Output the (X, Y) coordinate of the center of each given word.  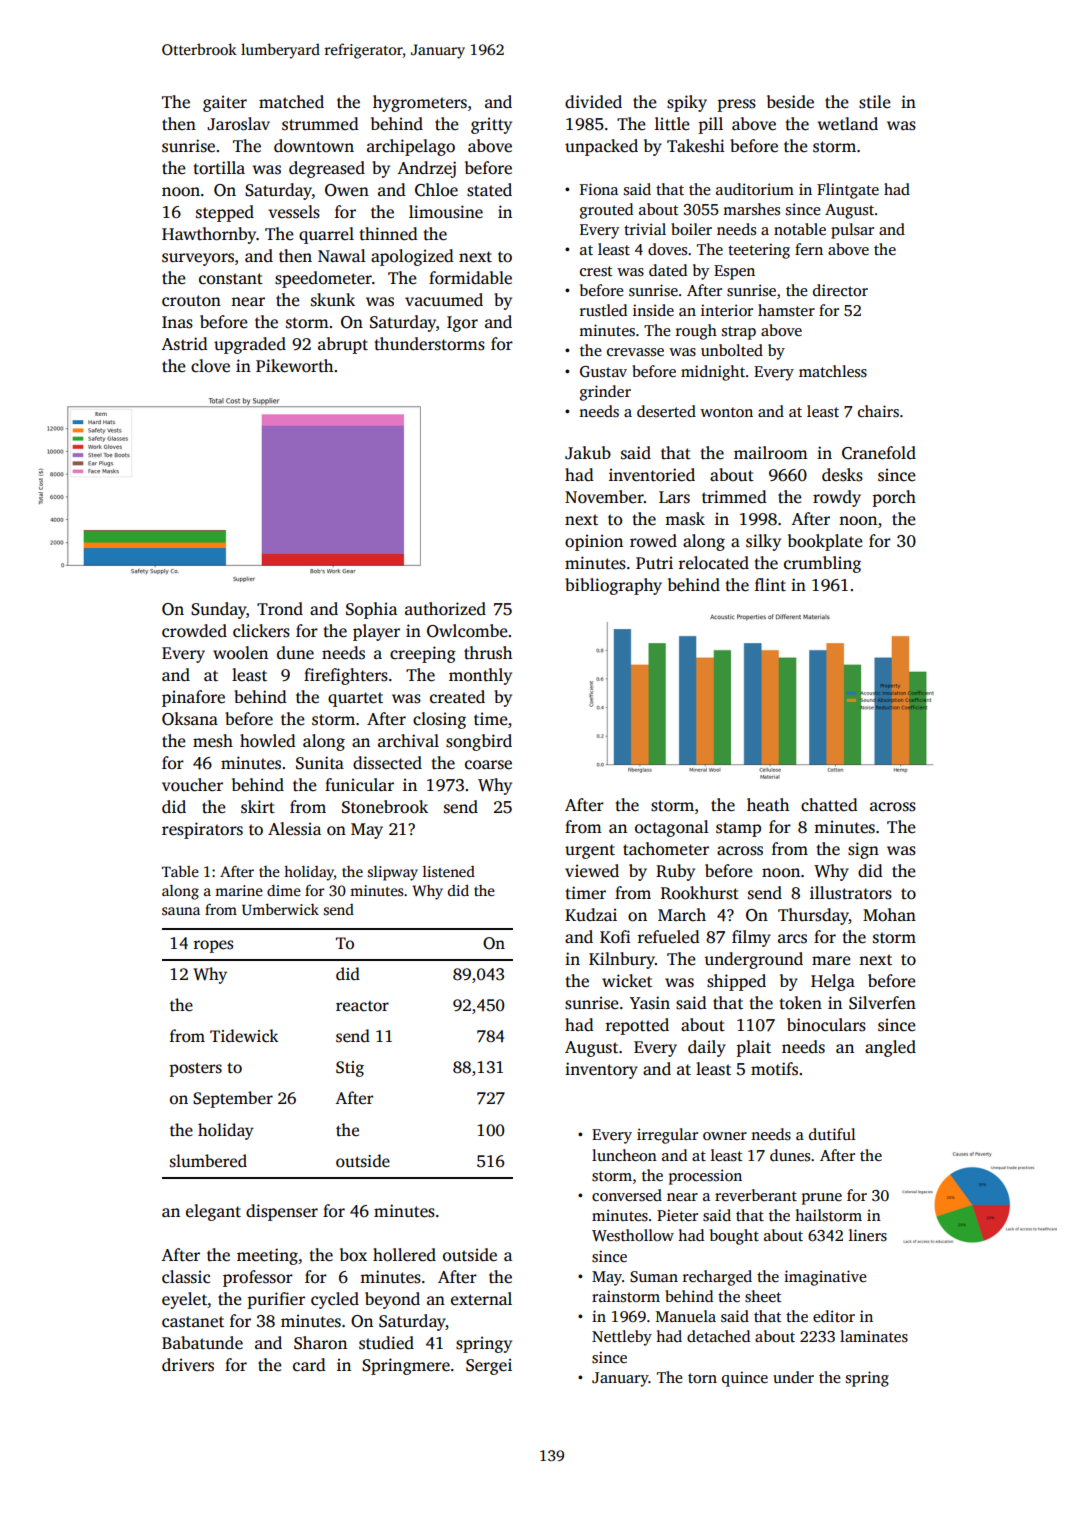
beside (790, 102)
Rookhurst (700, 893)
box (353, 1255)
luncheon (624, 1155)
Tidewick (244, 1036)
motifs (774, 1069)
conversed (627, 1195)
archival (408, 741)
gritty (491, 125)
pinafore (193, 698)
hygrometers (420, 103)
